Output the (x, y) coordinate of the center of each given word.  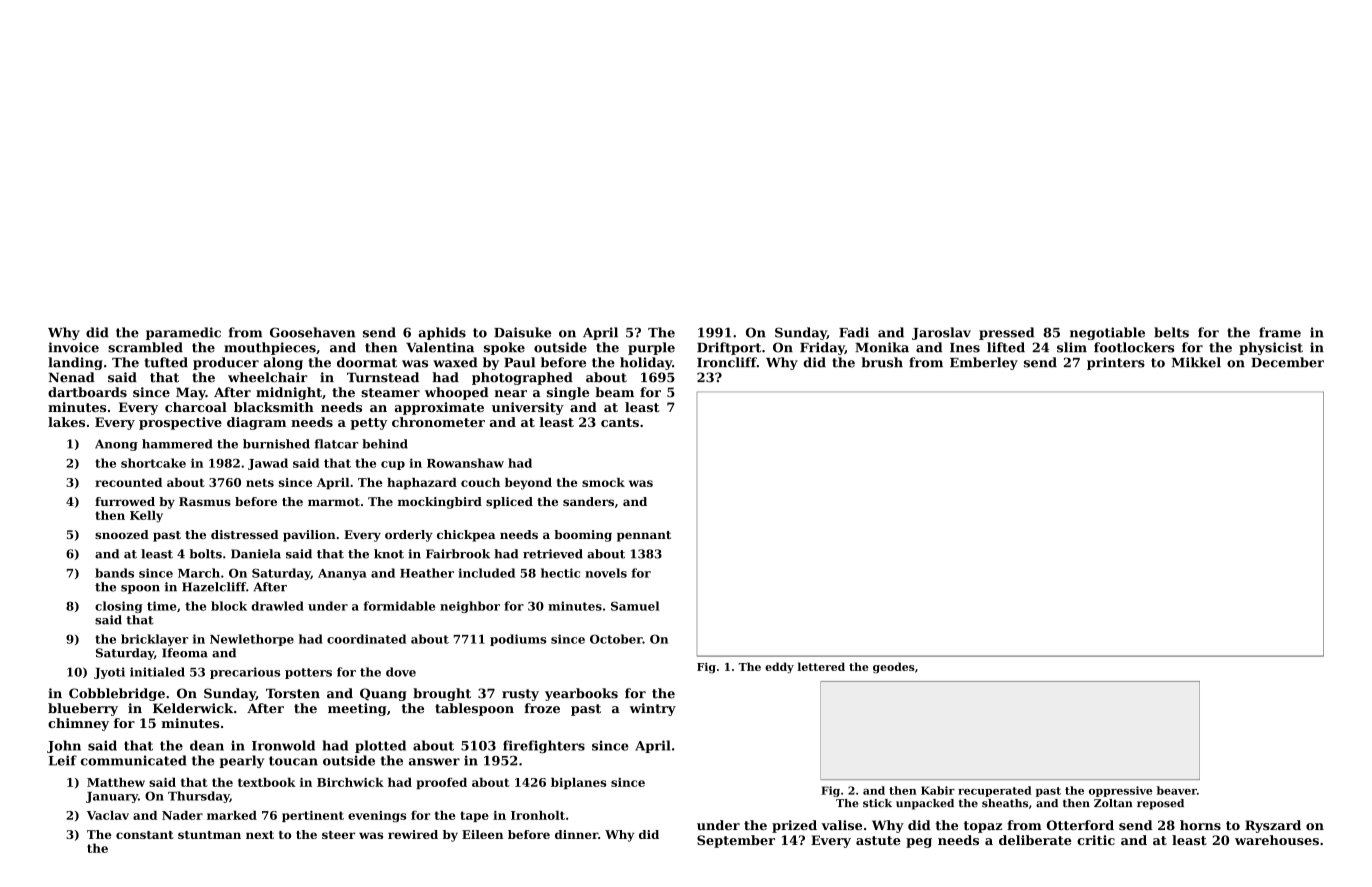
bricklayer (154, 640)
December (1287, 362)
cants (620, 422)
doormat (367, 362)
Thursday (199, 797)
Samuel (635, 606)
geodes (894, 667)
